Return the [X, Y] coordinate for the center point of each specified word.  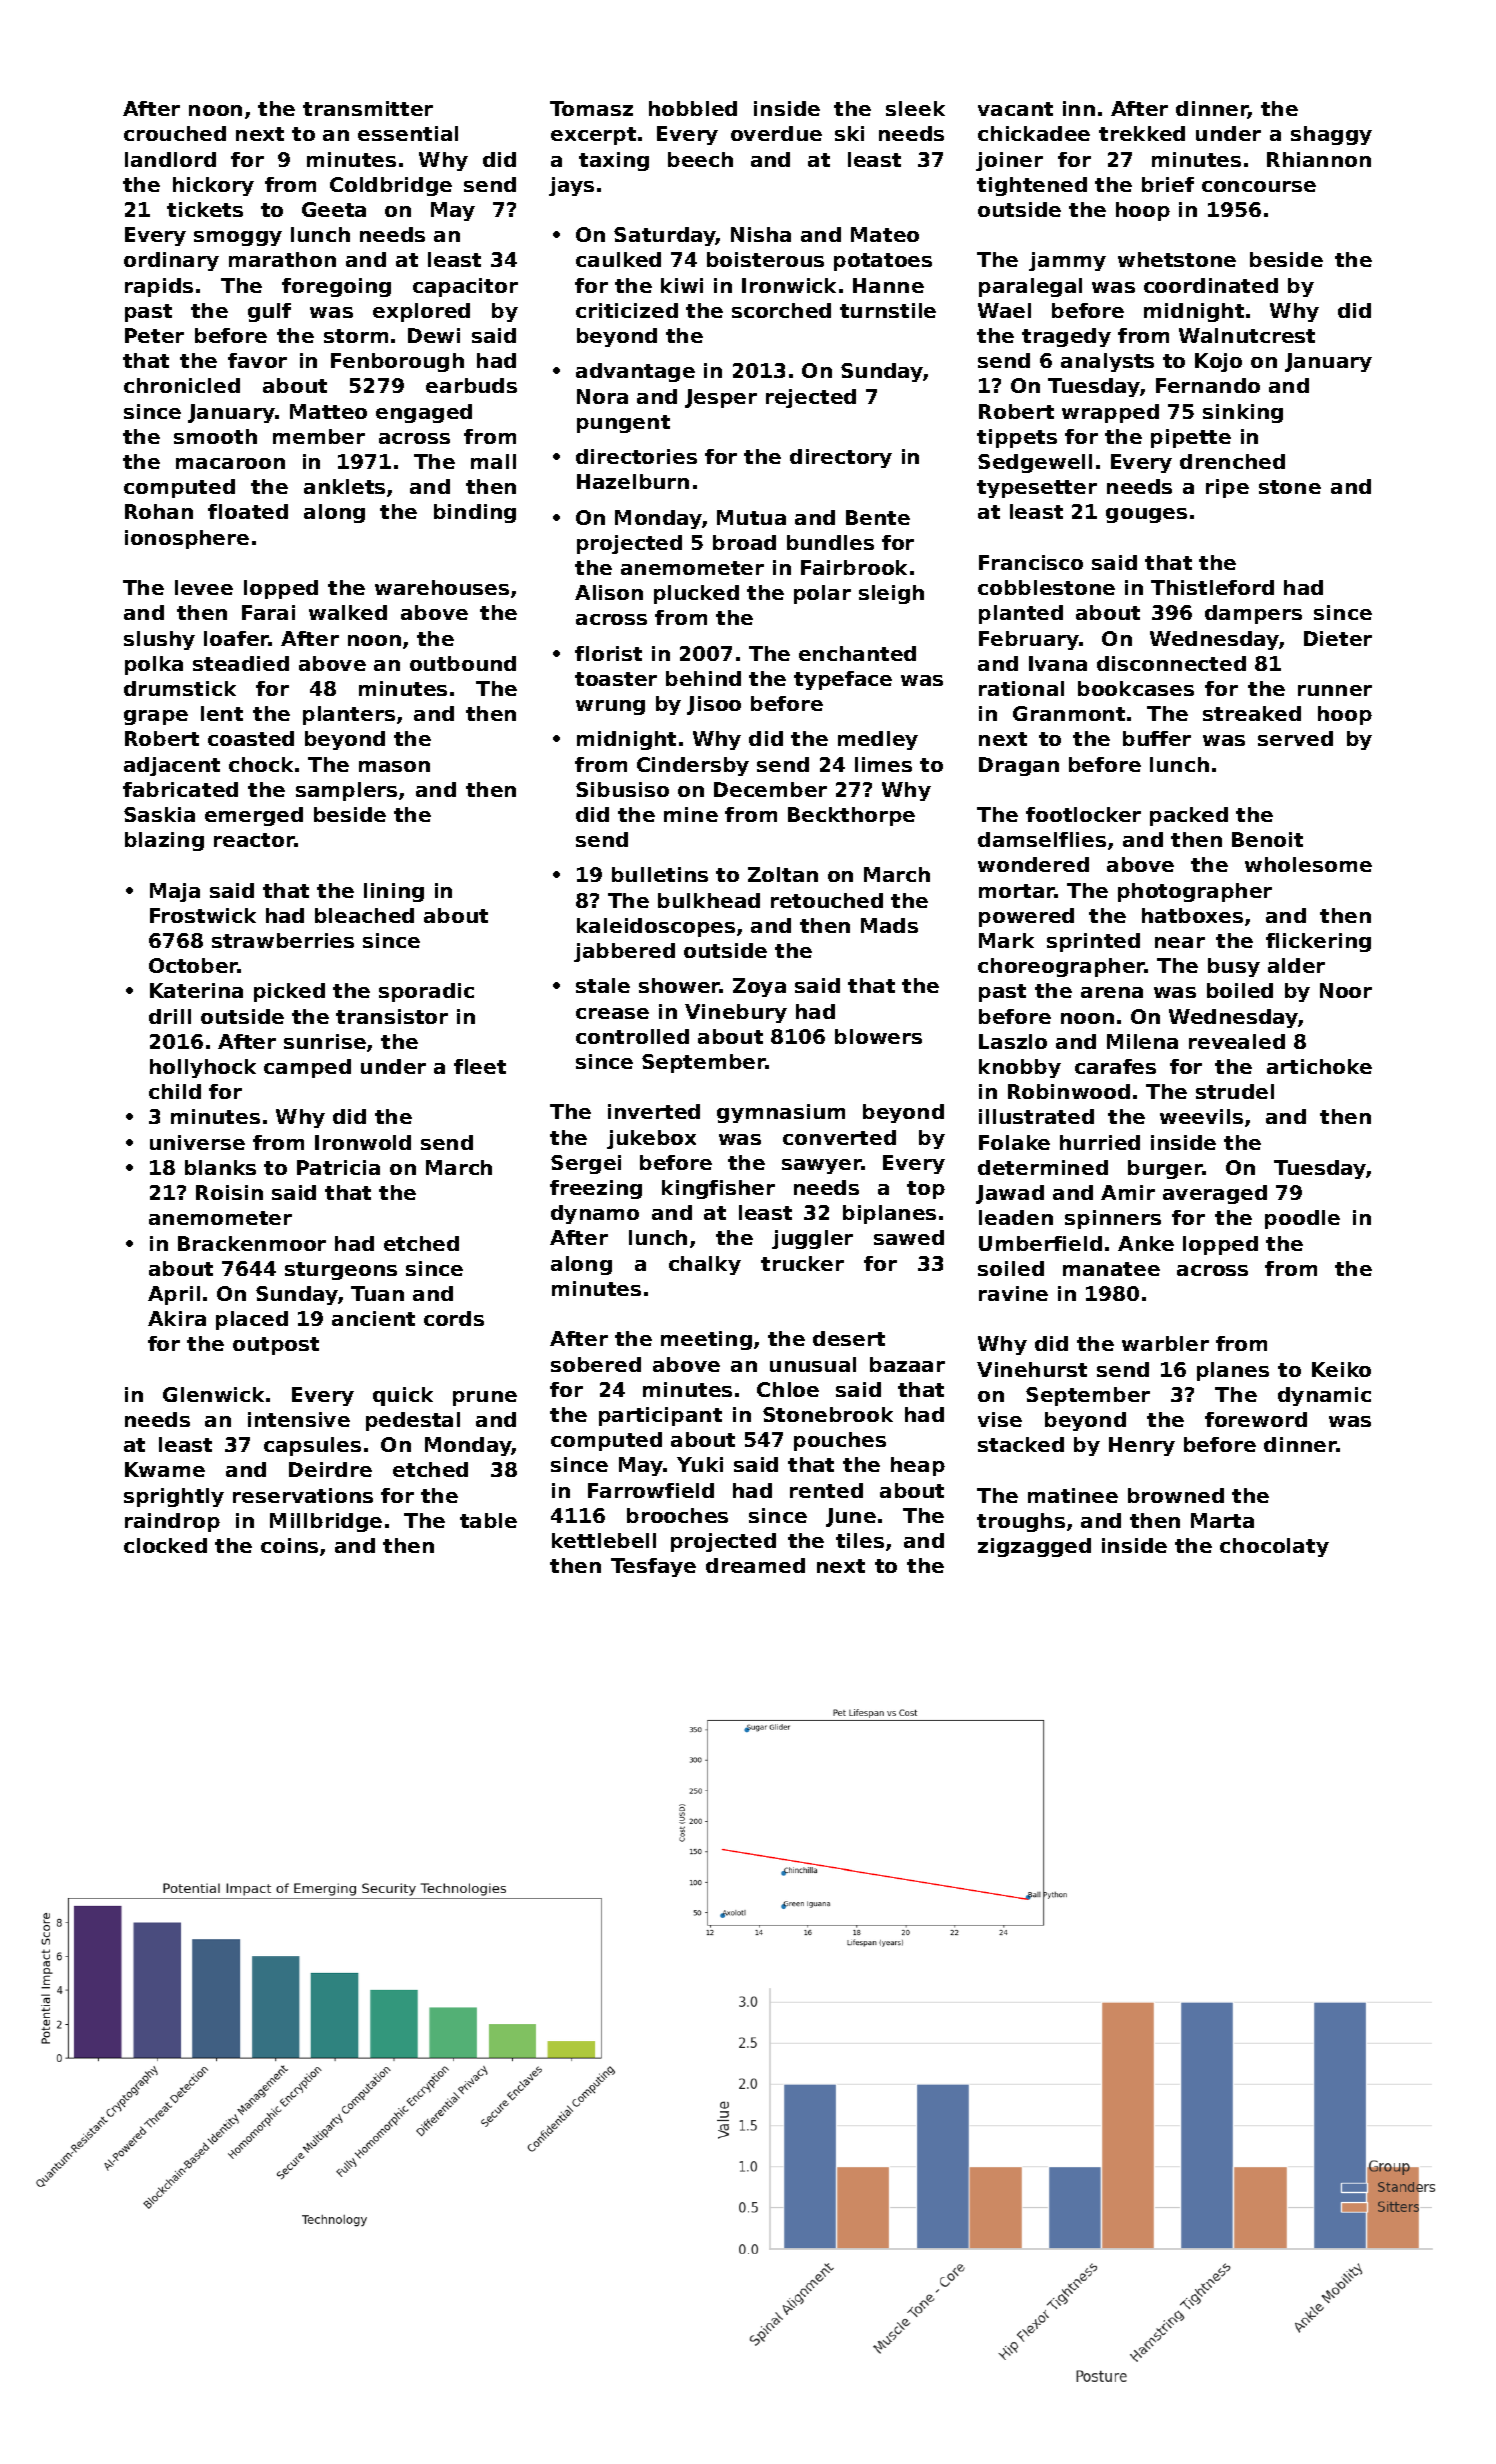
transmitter [368, 108]
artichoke [1319, 1066]
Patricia [338, 1167]
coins [289, 1545]
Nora [602, 396]
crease [612, 1013]
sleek [915, 108]
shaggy [1331, 135]
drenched [1232, 461]
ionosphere [187, 539]
